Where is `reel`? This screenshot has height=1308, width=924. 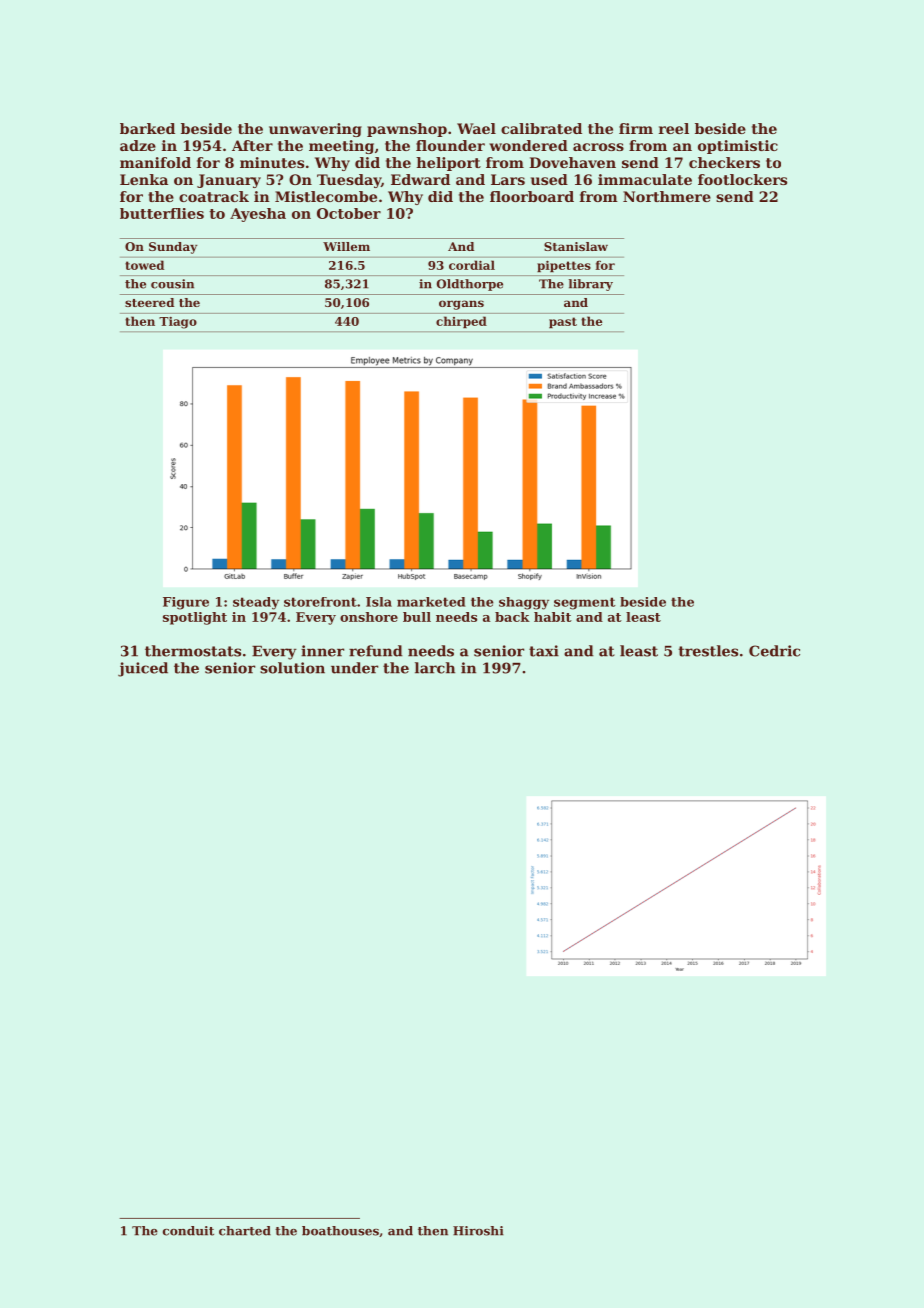
reel is located at coordinates (674, 128).
